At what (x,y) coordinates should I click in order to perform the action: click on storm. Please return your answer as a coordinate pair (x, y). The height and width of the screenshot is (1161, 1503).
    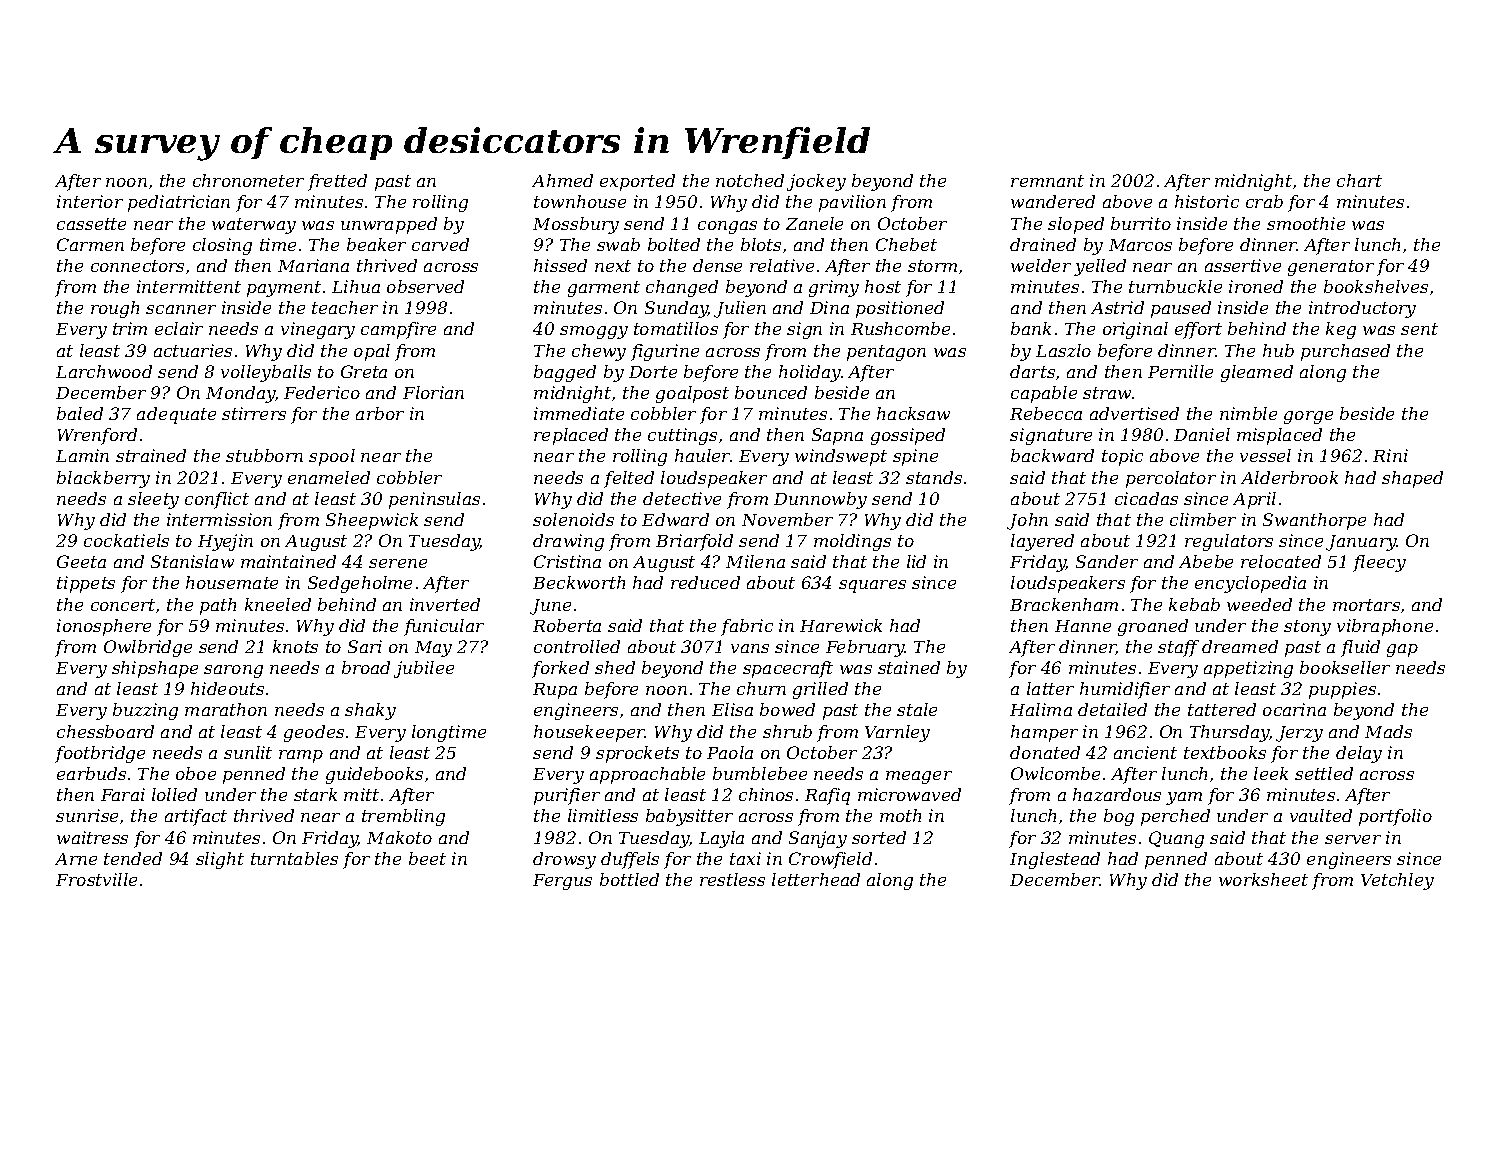
    Looking at the image, I should click on (932, 266).
